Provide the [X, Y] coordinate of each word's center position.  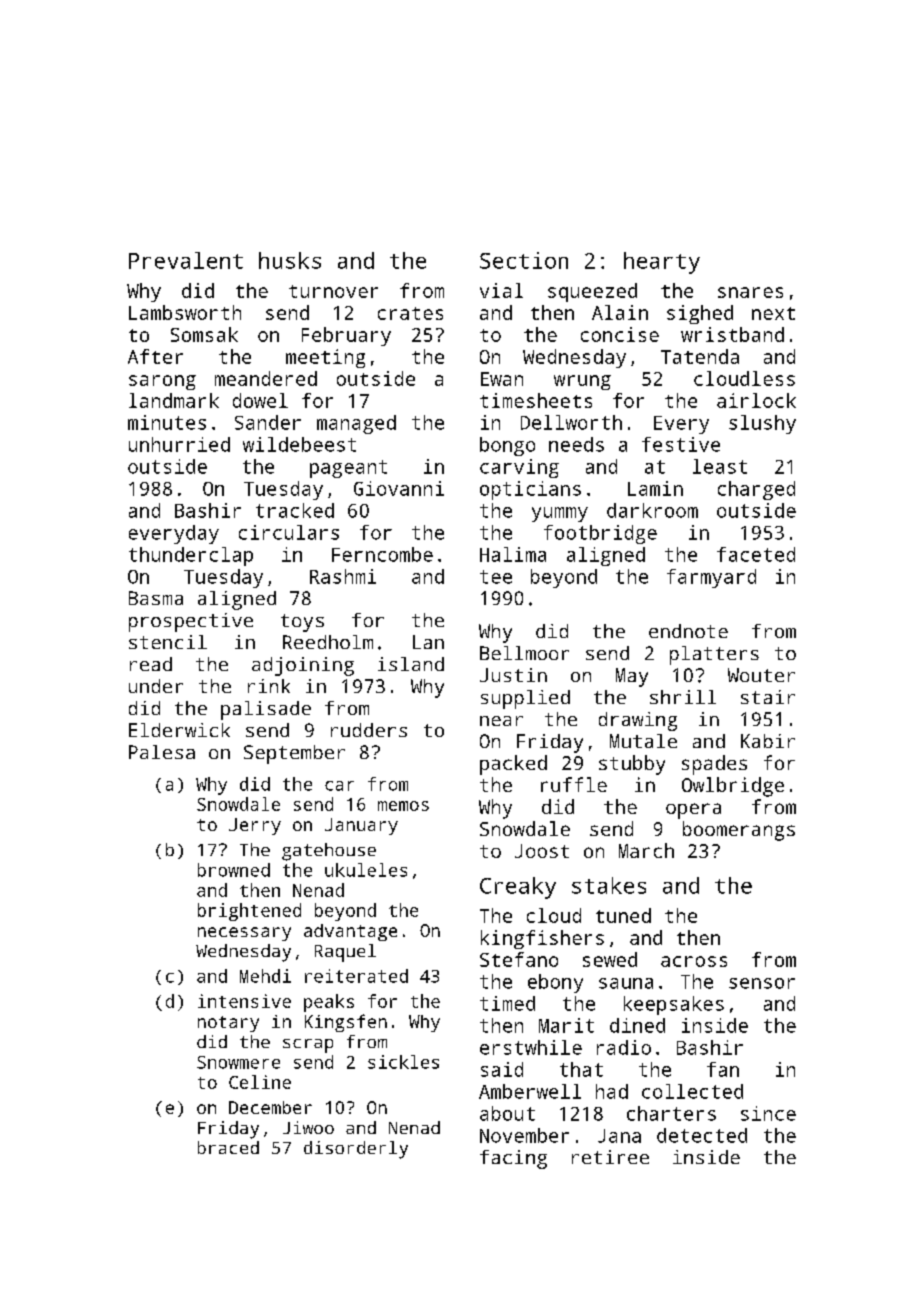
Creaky [518, 888]
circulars [289, 532]
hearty [662, 263]
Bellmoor [524, 653]
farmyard [711, 578]
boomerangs [739, 831]
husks [290, 260]
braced [228, 1147]
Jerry [255, 826]
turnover [333, 291]
